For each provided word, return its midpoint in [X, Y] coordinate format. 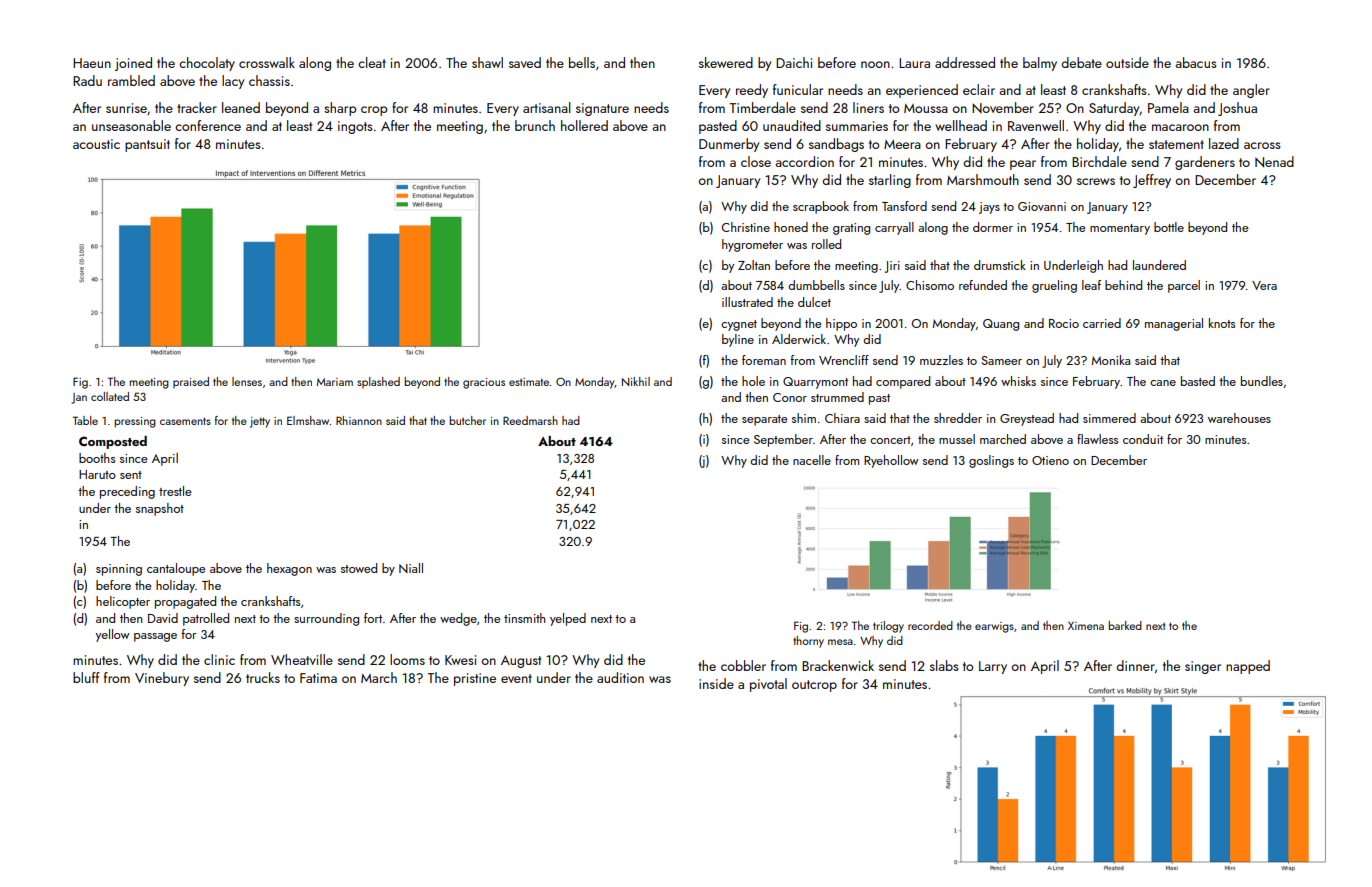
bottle [1169, 227]
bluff [86, 677]
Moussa [926, 108]
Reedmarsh [530, 420]
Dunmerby [729, 145]
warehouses [1239, 418]
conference [208, 125]
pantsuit [147, 145]
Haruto [97, 474]
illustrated [747, 302]
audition [620, 677]
